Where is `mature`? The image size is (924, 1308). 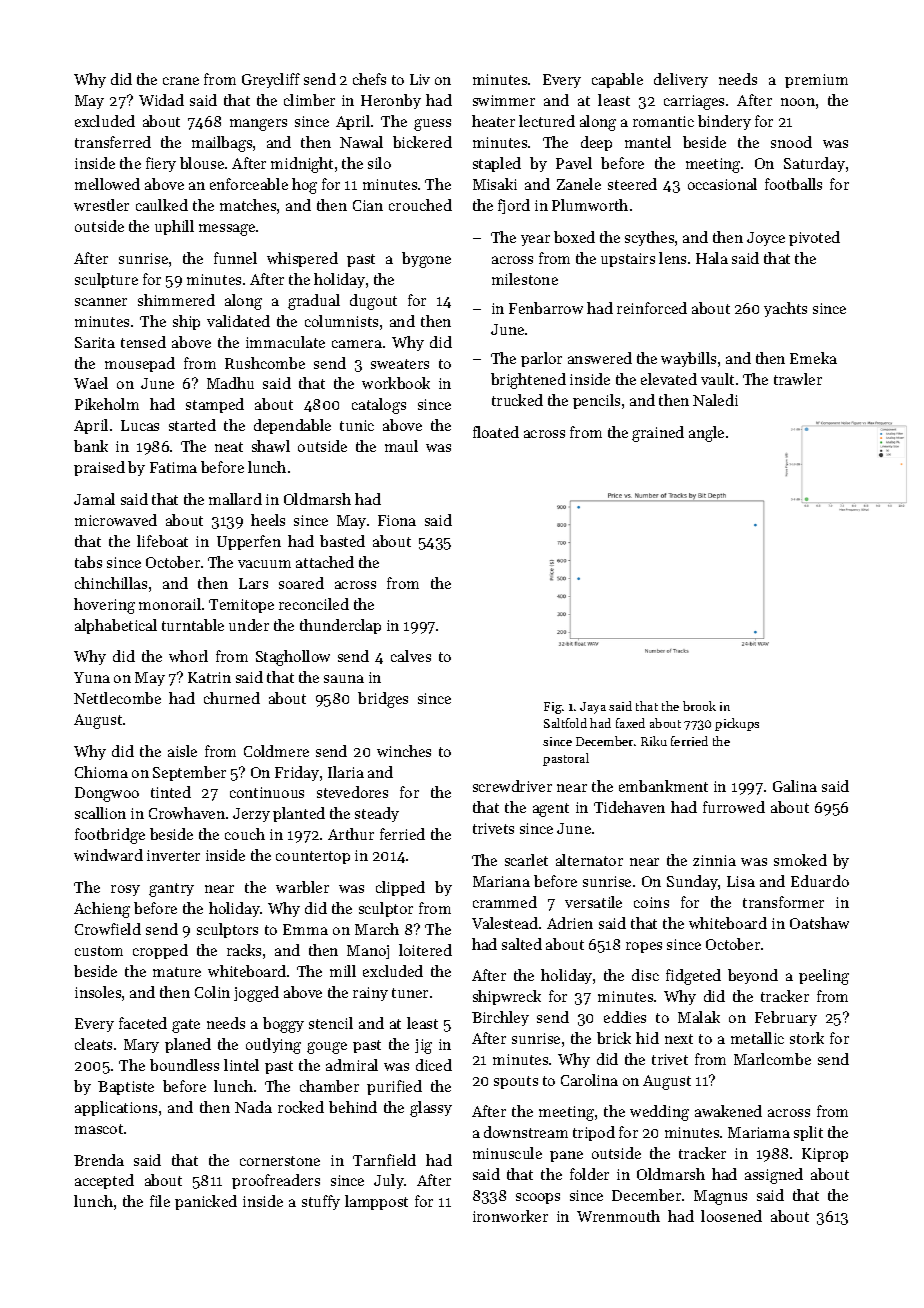
mature is located at coordinates (177, 972).
